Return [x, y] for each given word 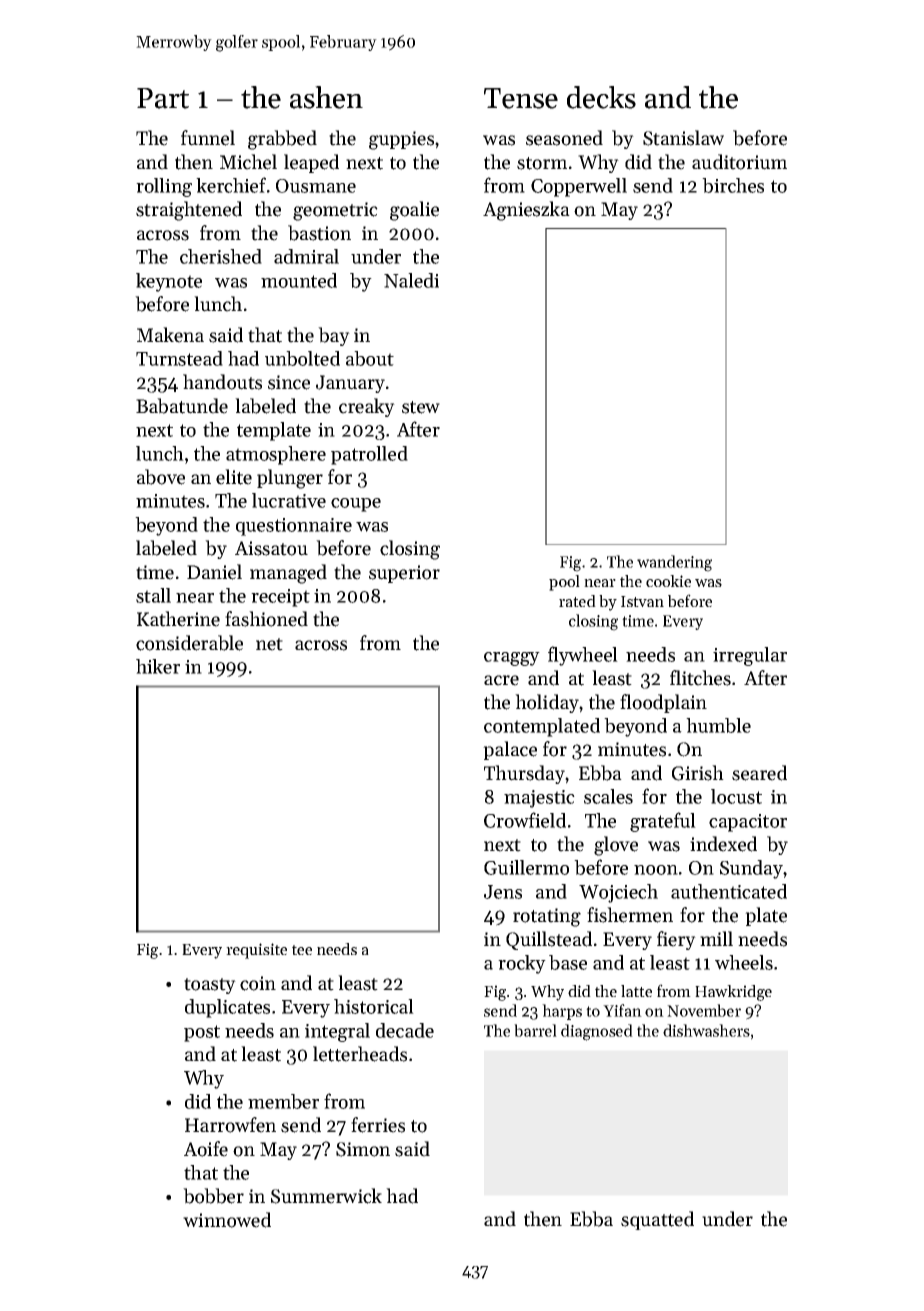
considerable [189, 643]
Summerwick [326, 1196]
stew [421, 407]
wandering [674, 563]
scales [608, 796]
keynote [169, 282]
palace [510, 750]
